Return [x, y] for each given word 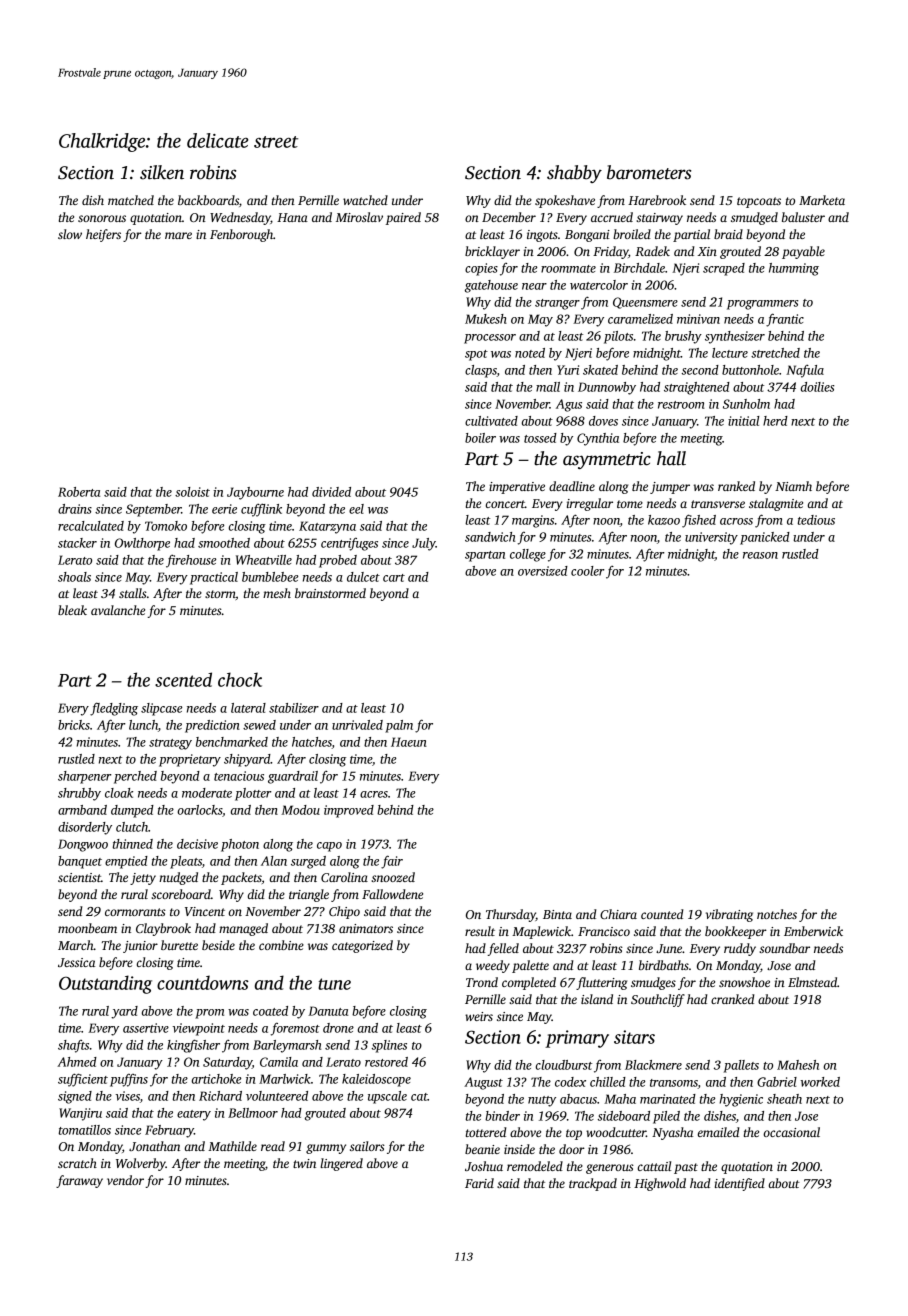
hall [671, 458]
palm [399, 726]
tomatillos [84, 1130]
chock [240, 679]
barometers [649, 172]
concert [505, 504]
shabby [574, 174]
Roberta [79, 492]
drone [338, 1028]
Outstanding [105, 984]
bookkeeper [736, 932]
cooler [588, 571]
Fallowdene [392, 894]
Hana [292, 217]
